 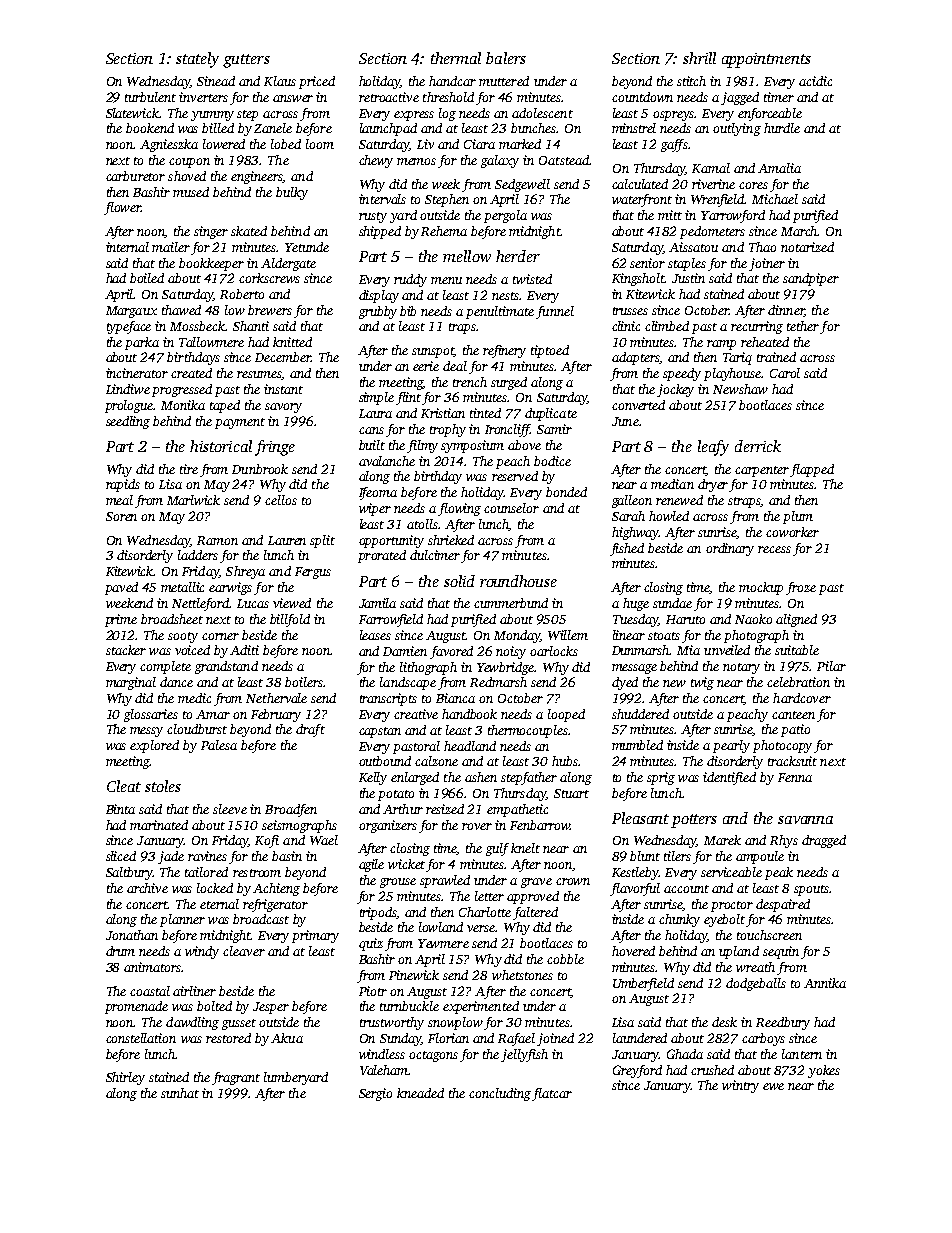 I want to click on grouse, so click(x=398, y=883).
